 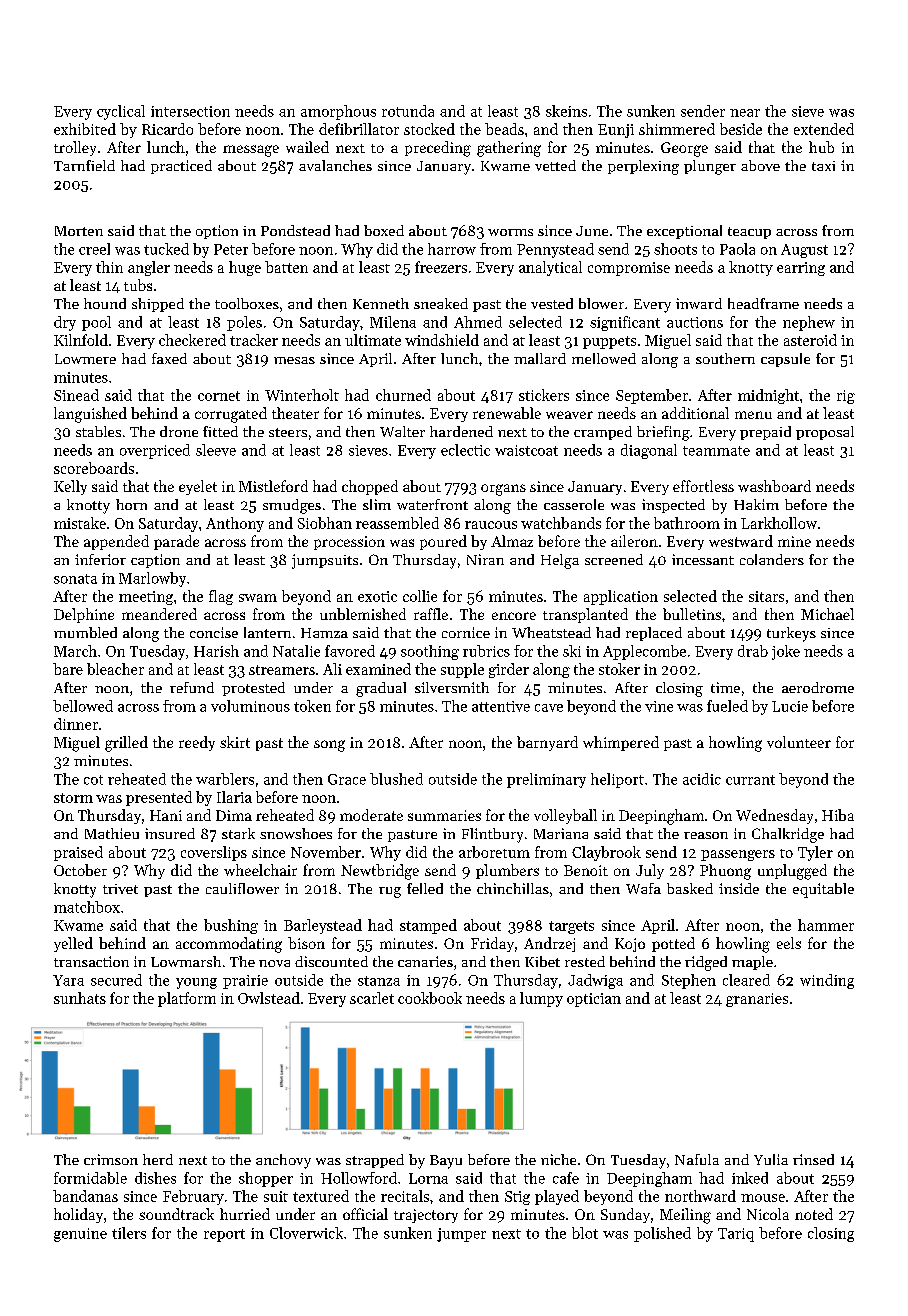 What do you see at coordinates (675, 249) in the screenshot?
I see `shoots` at bounding box center [675, 249].
